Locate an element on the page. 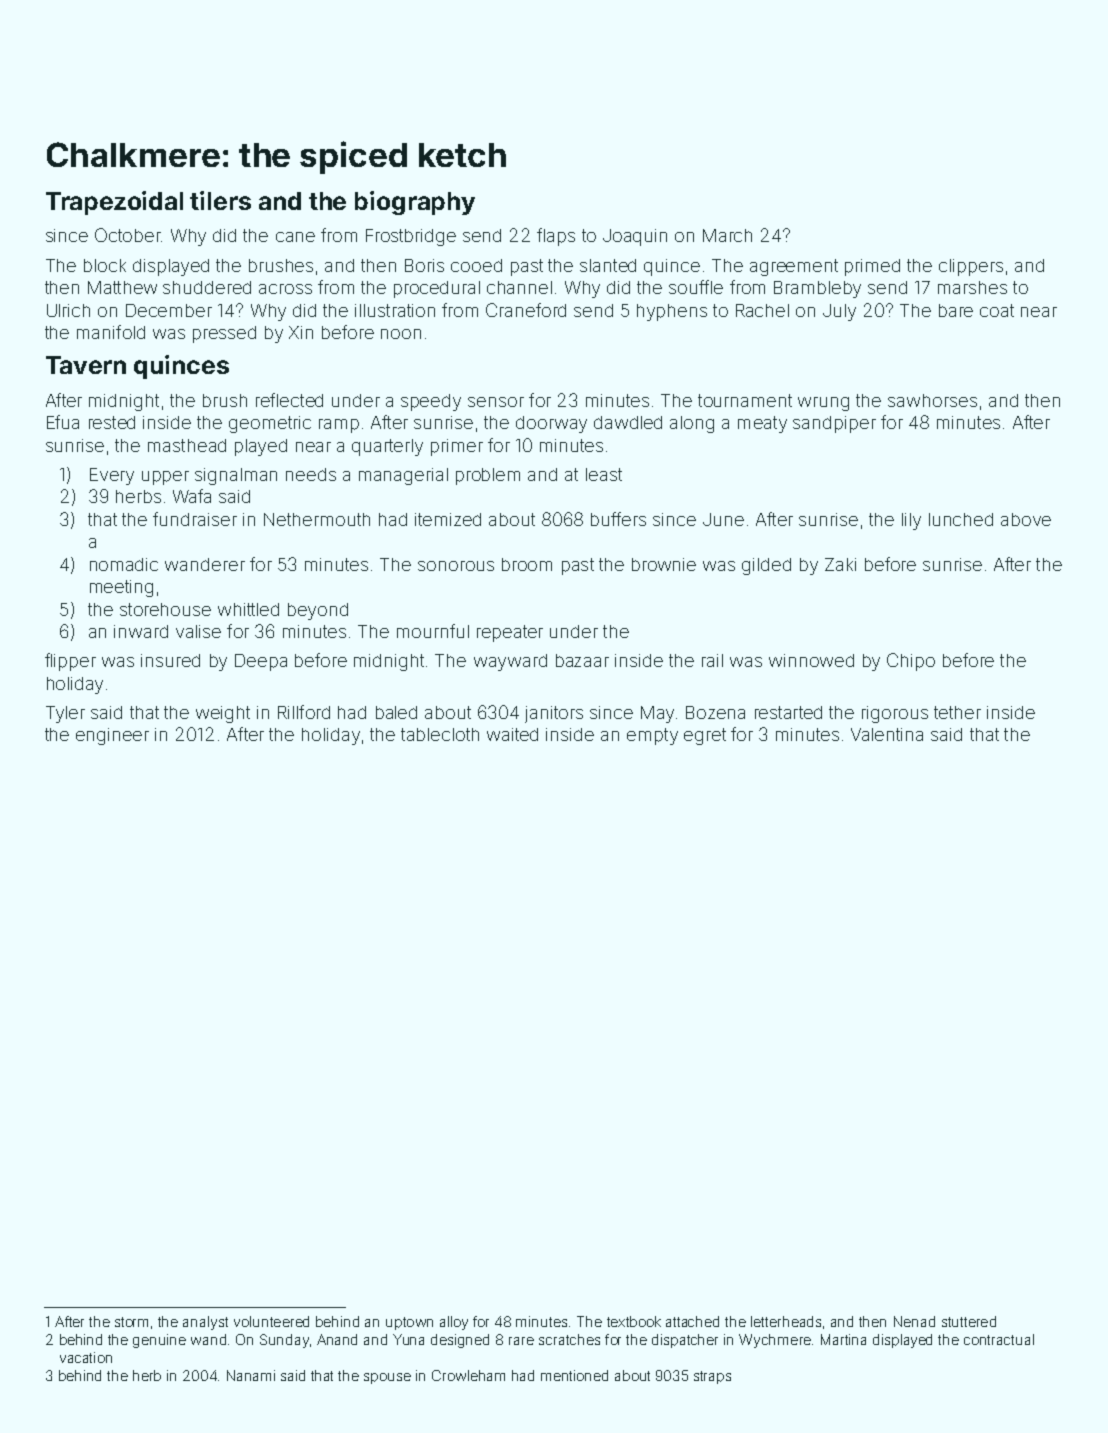 This document has width=1108, height=1433. wayward is located at coordinates (510, 662).
